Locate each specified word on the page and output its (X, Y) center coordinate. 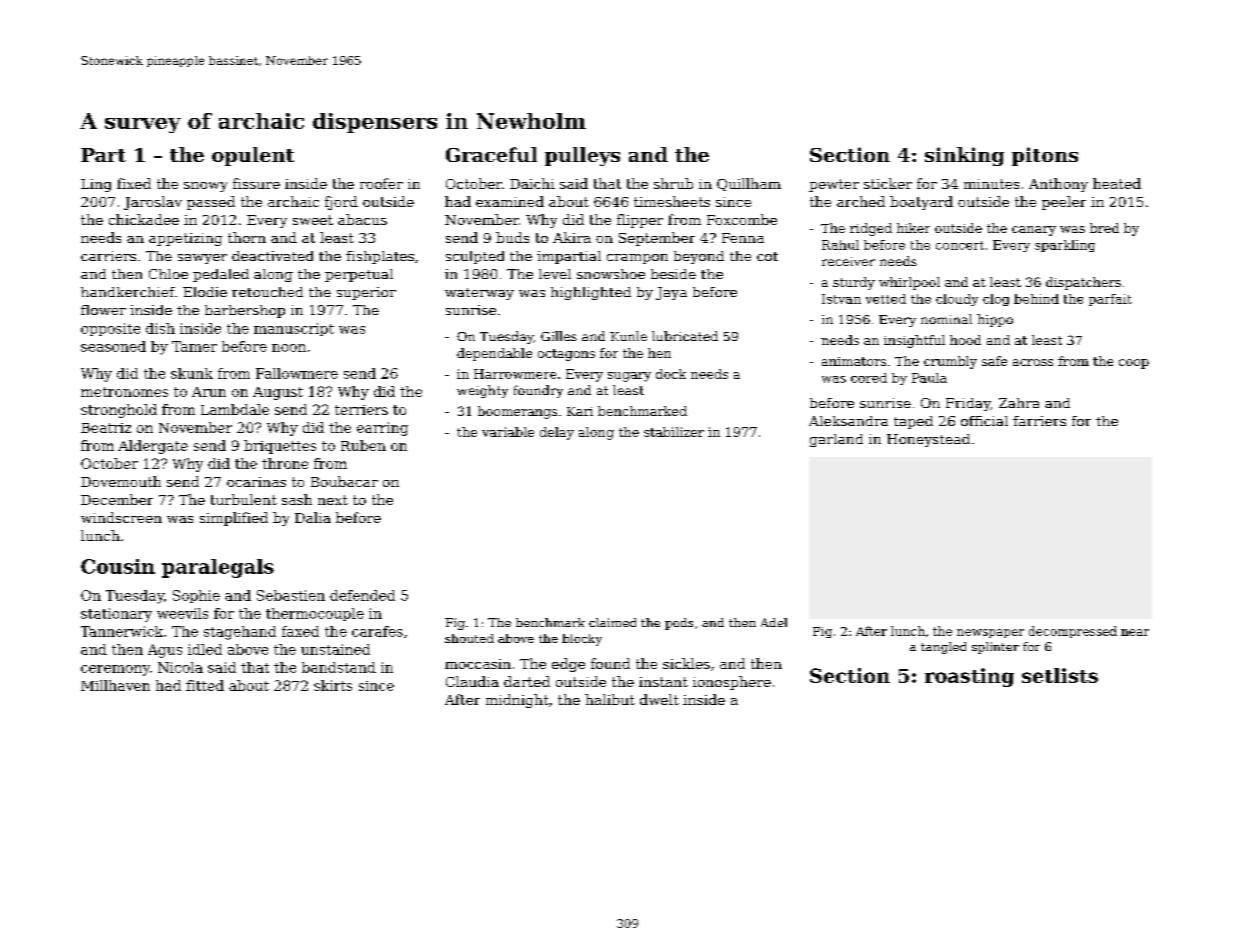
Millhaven (115, 685)
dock (671, 374)
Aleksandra (848, 421)
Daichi (532, 183)
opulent (253, 156)
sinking (964, 156)
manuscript (294, 329)
